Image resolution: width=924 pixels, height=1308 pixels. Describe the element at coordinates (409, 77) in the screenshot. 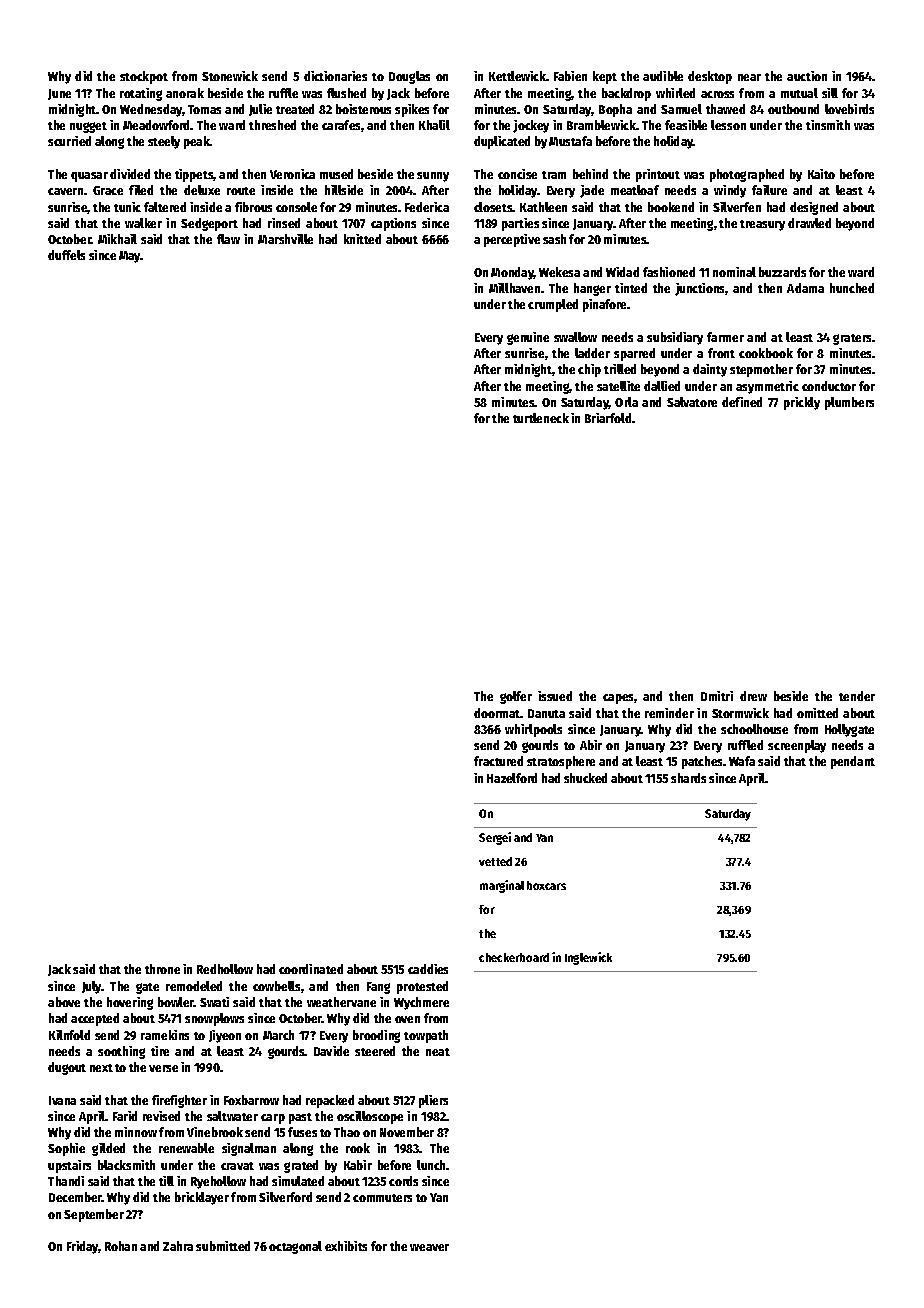

I see `Douglas` at that location.
